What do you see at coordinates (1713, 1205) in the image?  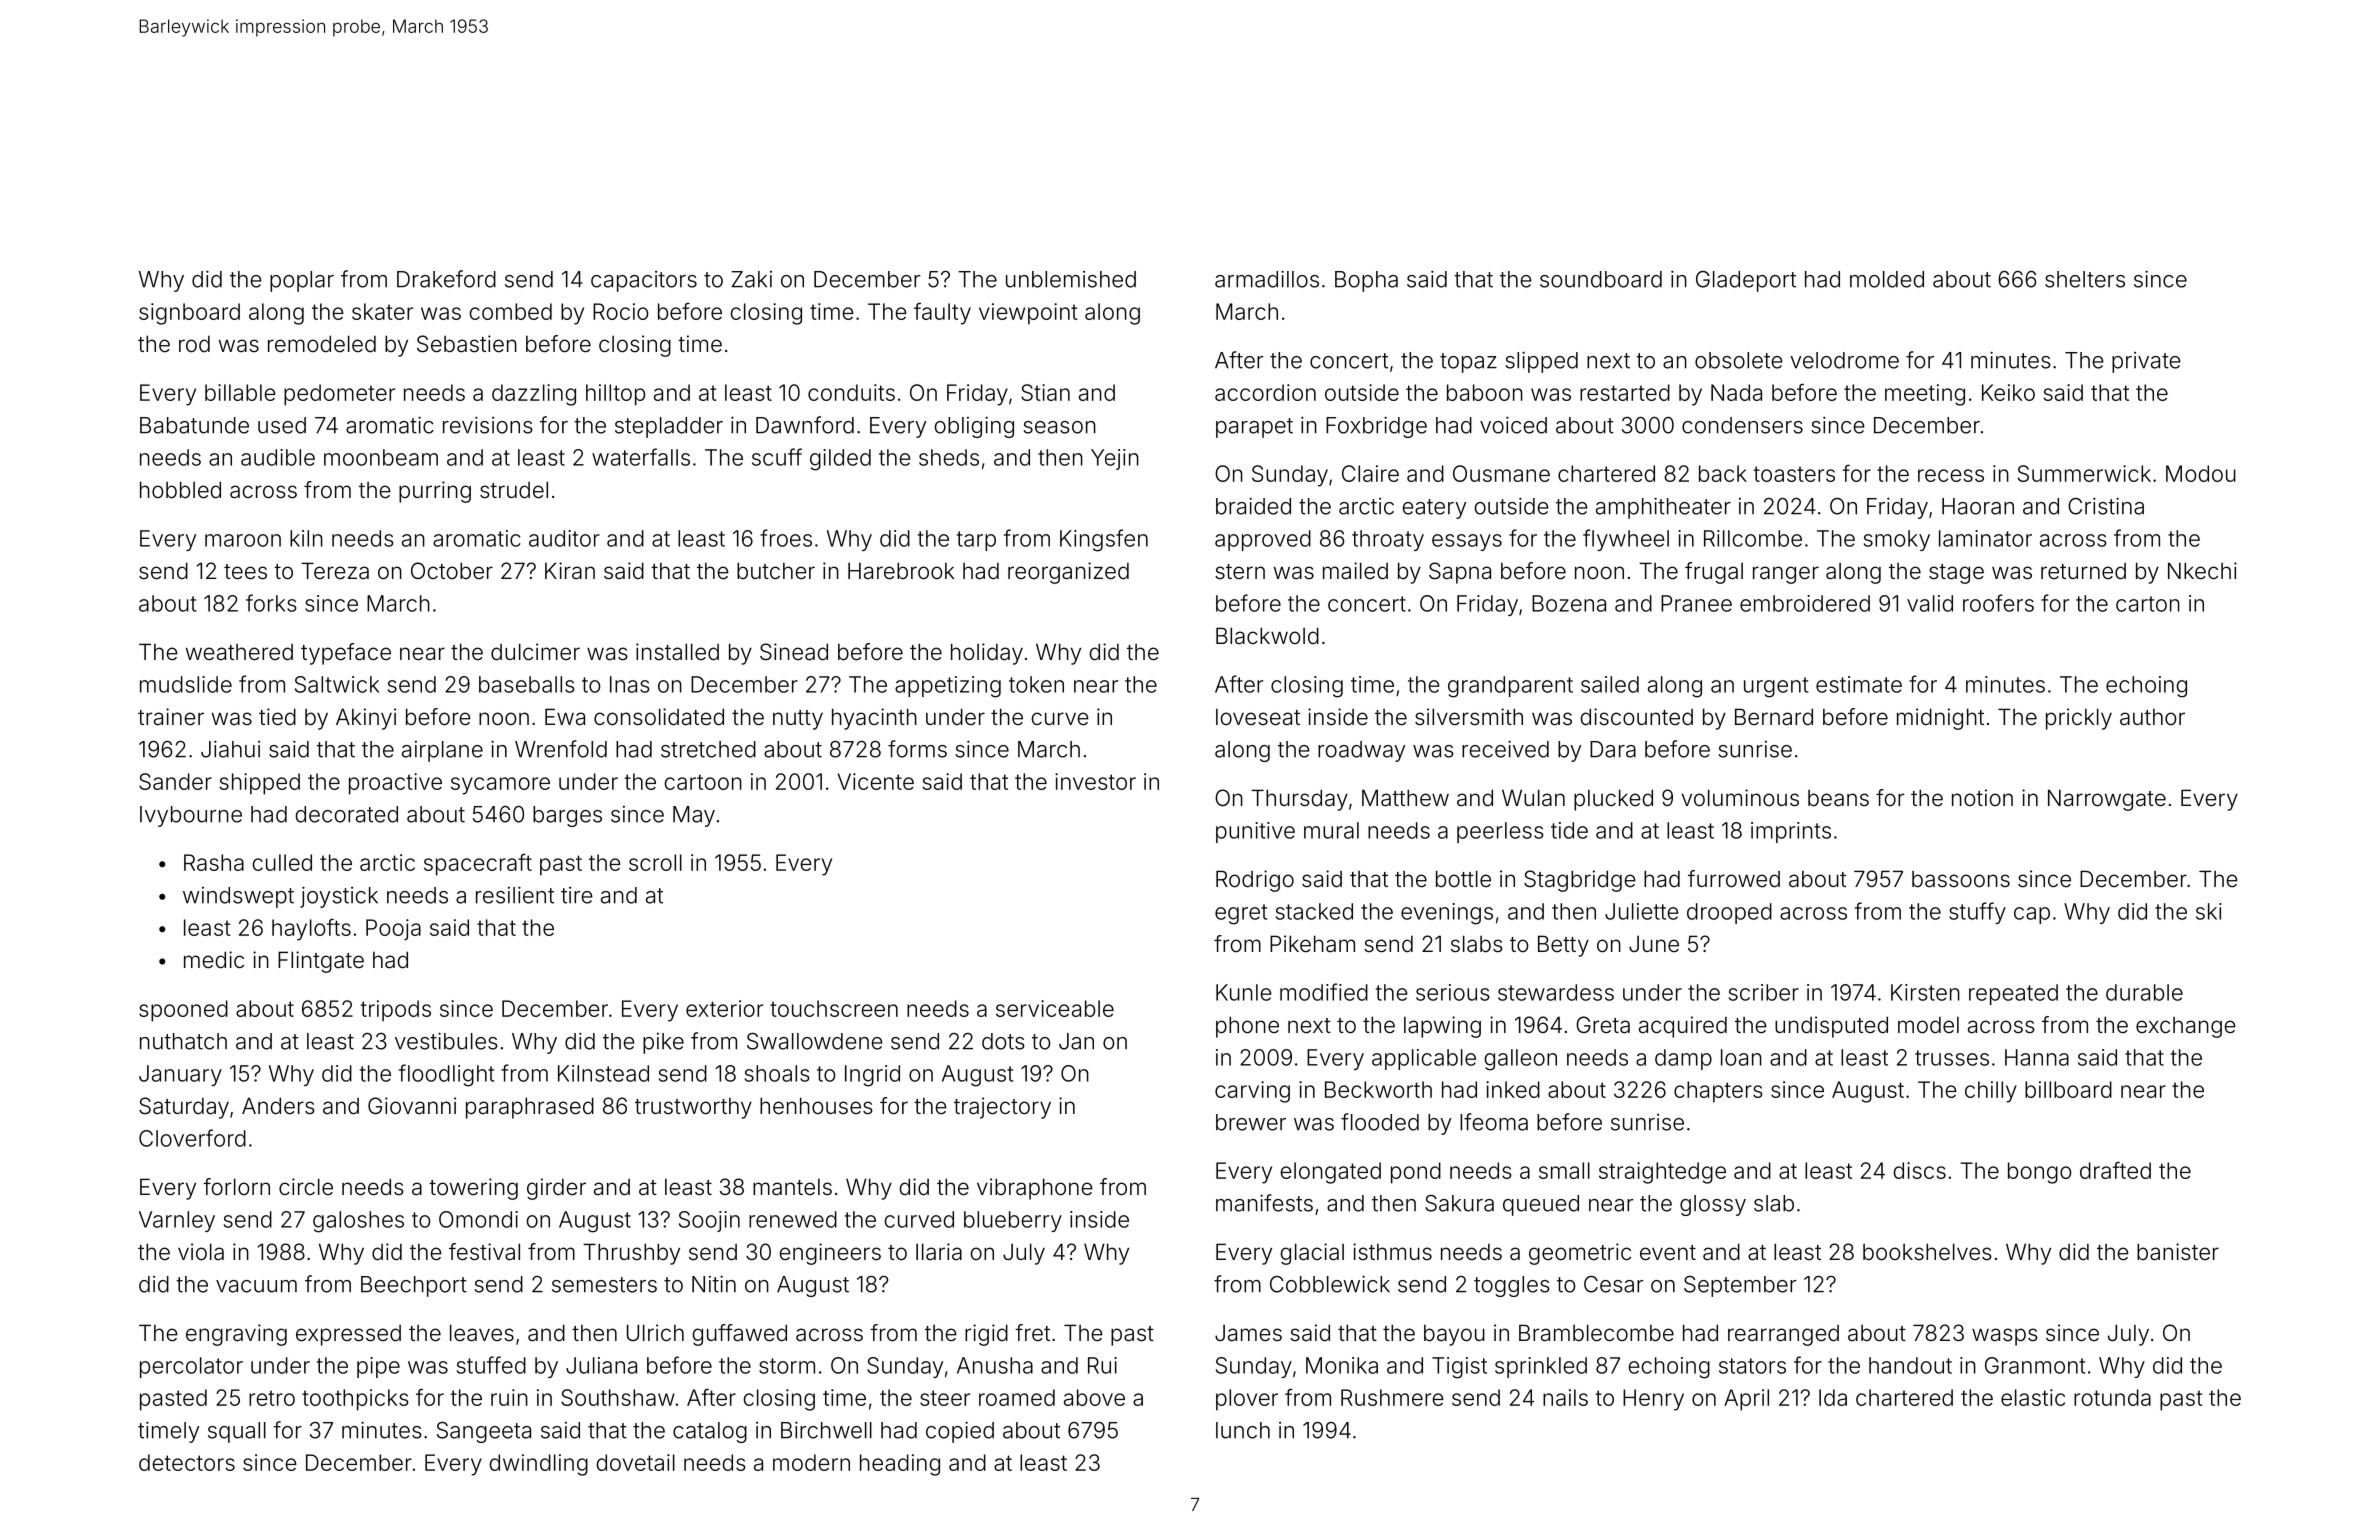 I see `glossy` at bounding box center [1713, 1205].
